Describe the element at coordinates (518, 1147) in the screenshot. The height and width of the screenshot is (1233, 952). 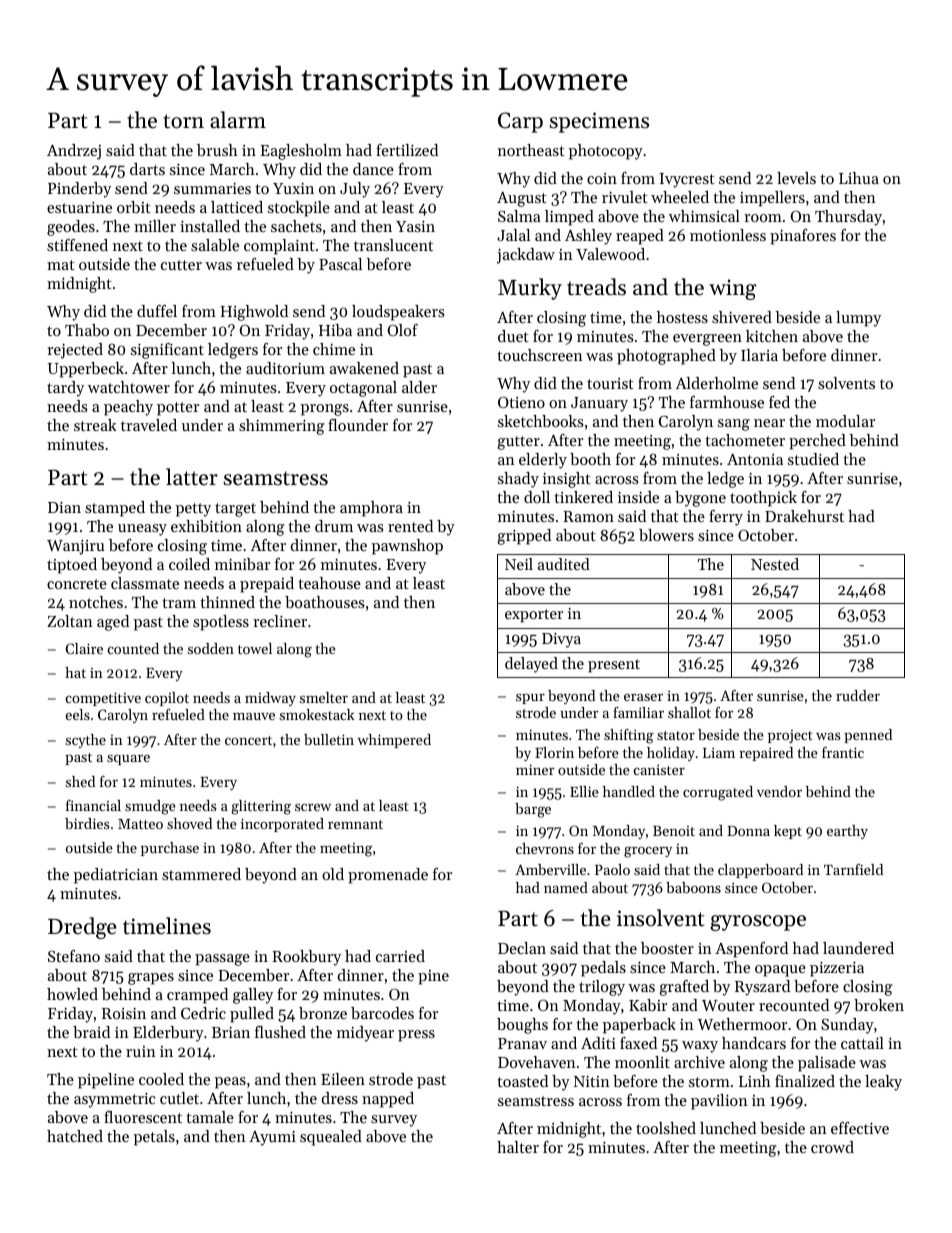
I see `halter` at that location.
